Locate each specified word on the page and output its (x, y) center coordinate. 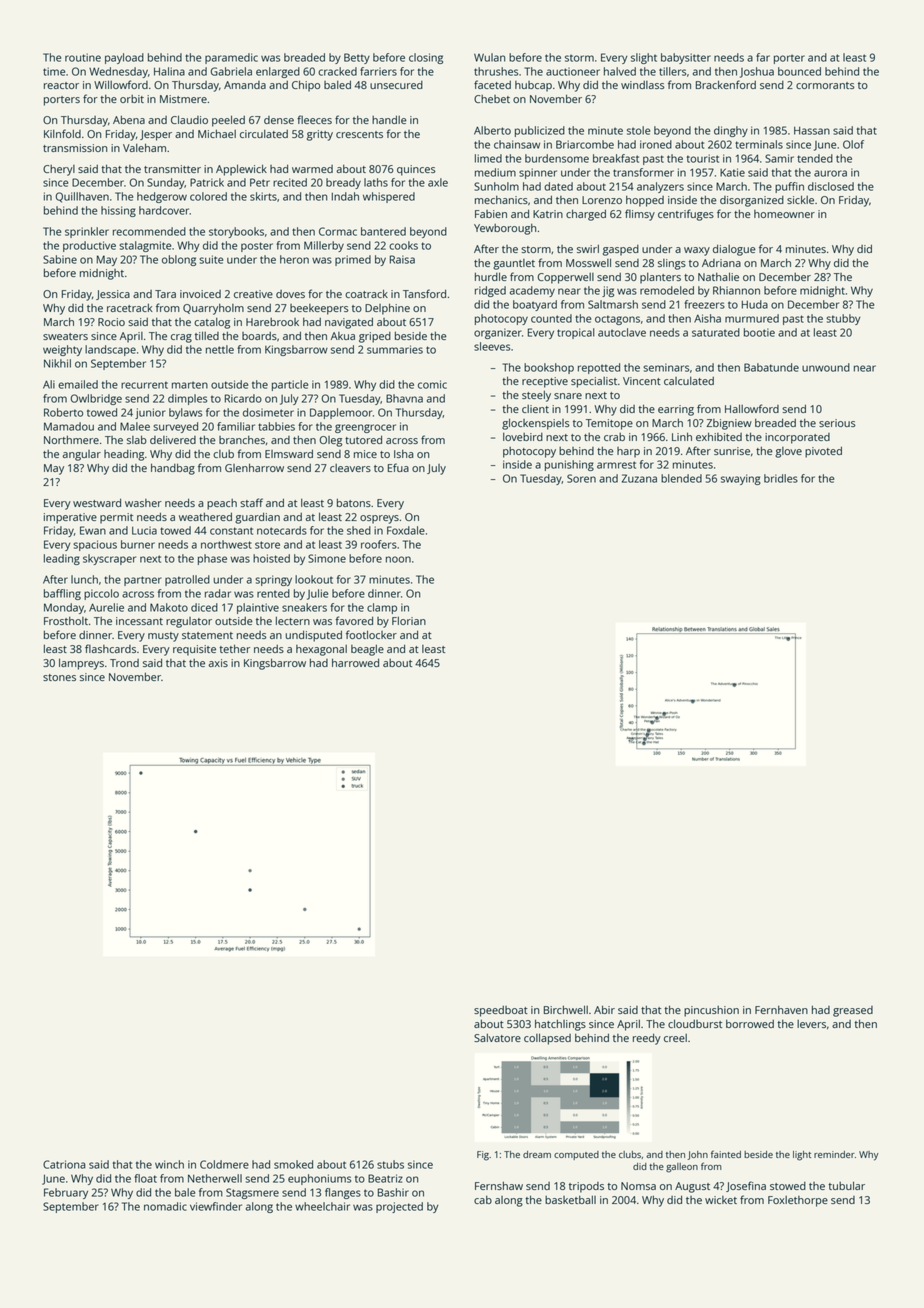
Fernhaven (781, 1009)
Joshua (757, 72)
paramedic (231, 58)
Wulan (489, 57)
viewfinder (216, 1206)
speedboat (501, 1011)
